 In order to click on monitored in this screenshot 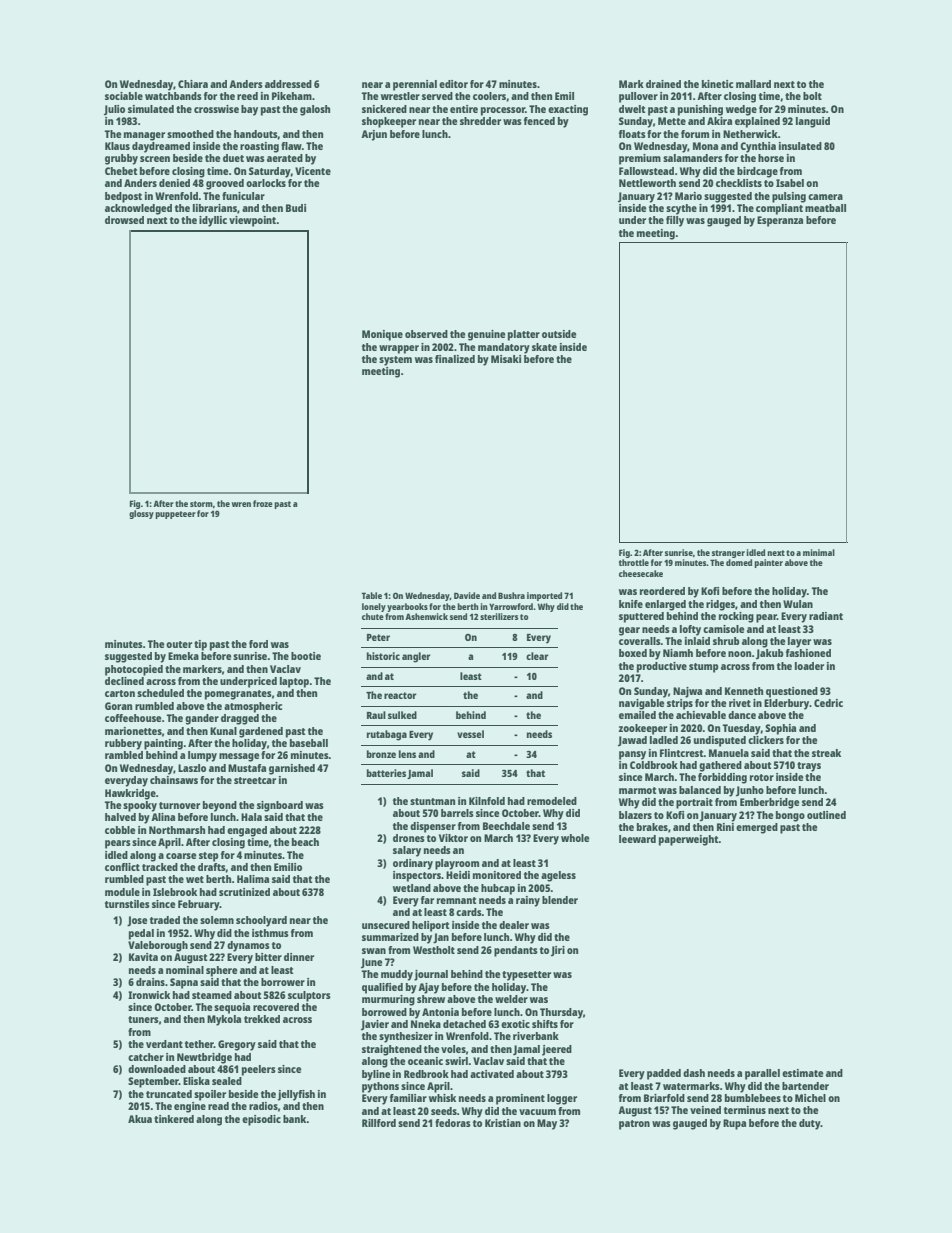, I will do `click(497, 875)`.
